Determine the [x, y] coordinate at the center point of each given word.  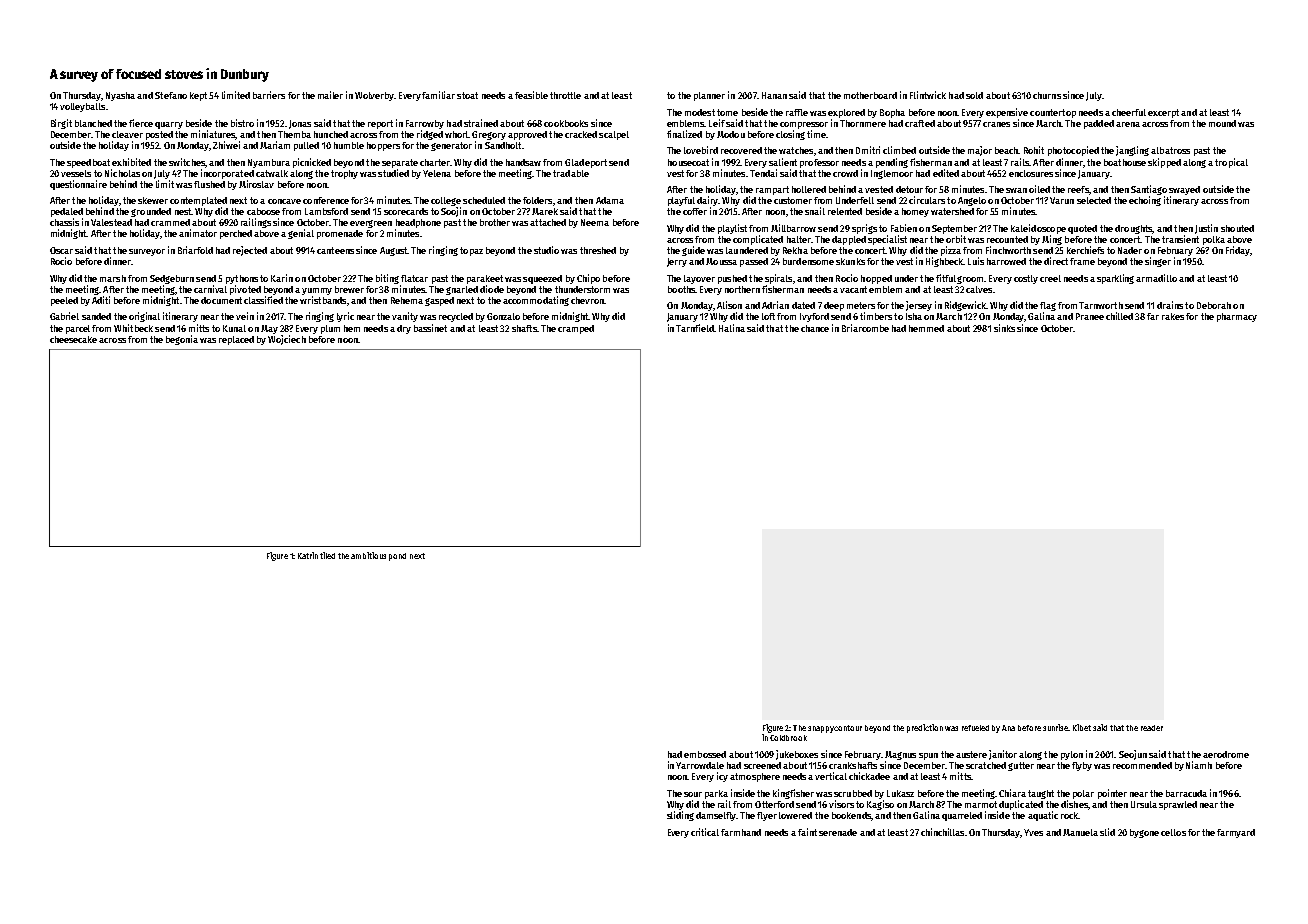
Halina [732, 328]
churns [1047, 95]
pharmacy [1237, 317]
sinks [1004, 328]
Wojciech [287, 340]
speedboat [88, 163]
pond [397, 557]
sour [693, 794]
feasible [531, 95]
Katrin [308, 555]
